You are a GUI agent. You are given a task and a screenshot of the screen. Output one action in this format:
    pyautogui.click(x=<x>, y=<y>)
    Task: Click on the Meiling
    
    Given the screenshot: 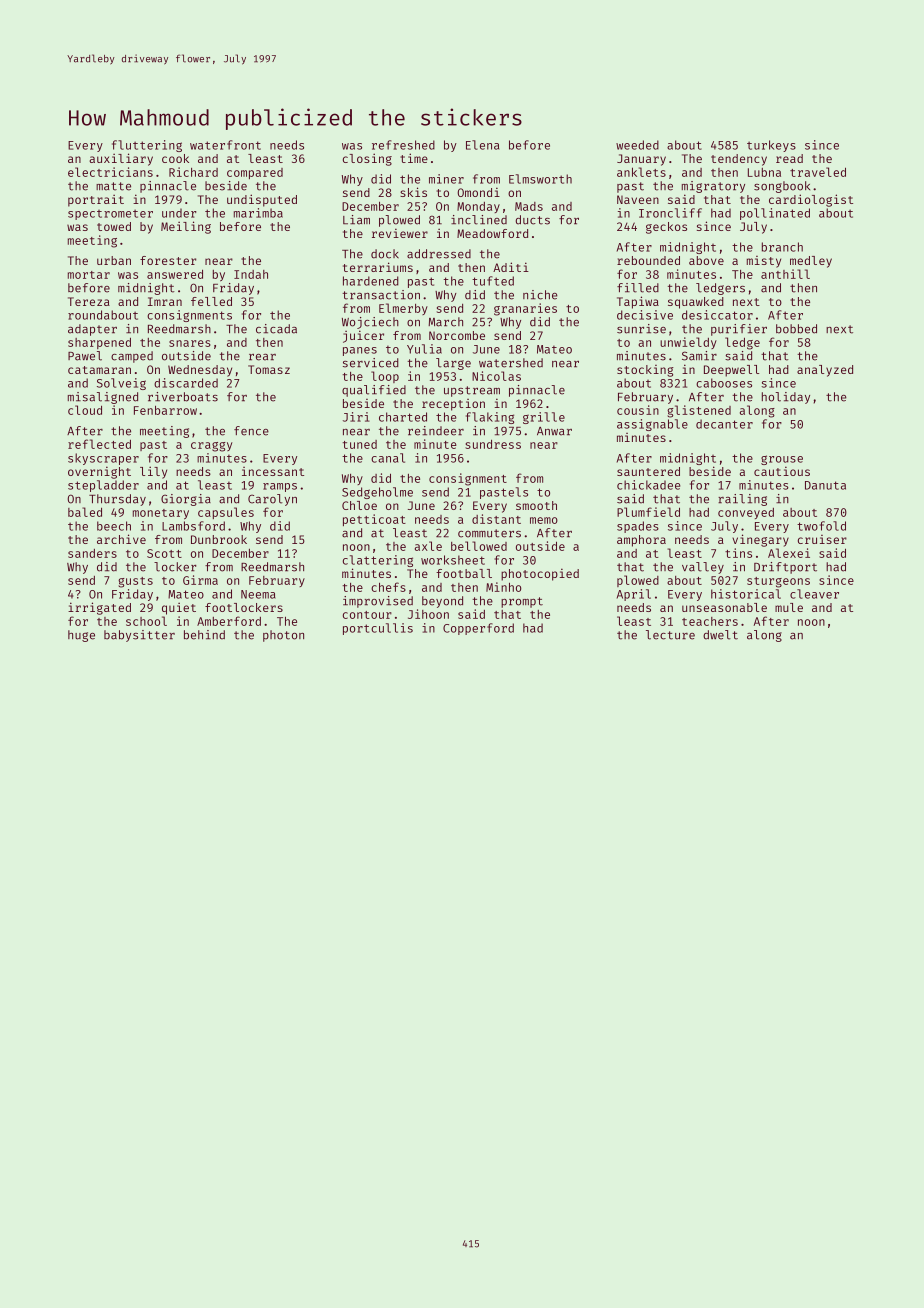 What is the action you would take?
    pyautogui.click(x=186, y=227)
